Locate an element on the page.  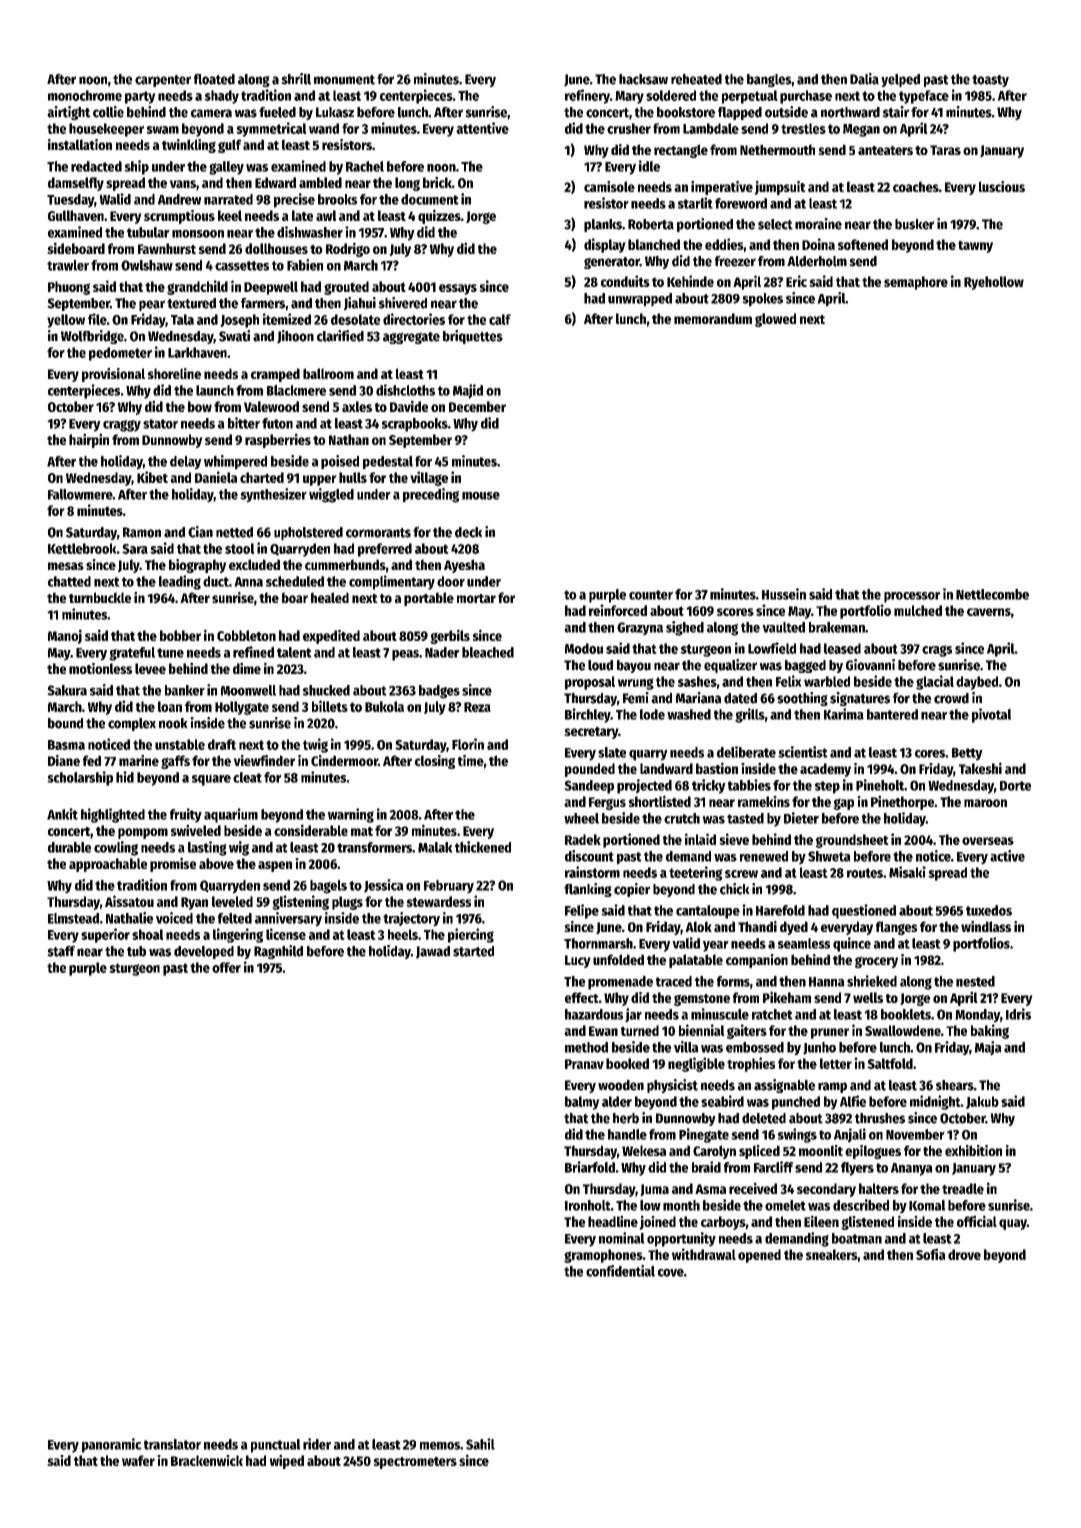
Majid is located at coordinates (468, 391).
